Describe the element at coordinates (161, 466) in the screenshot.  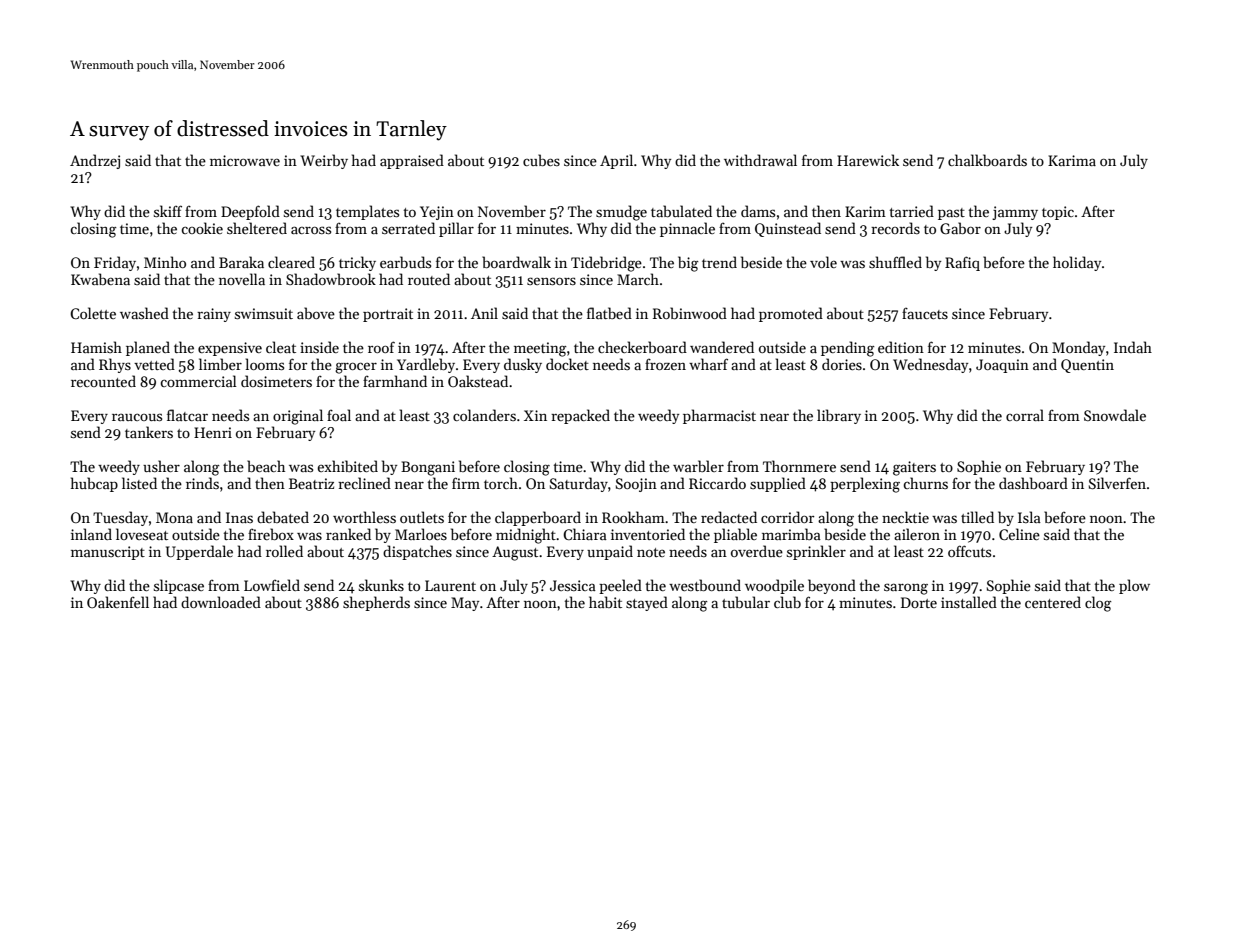
I see `usher` at that location.
